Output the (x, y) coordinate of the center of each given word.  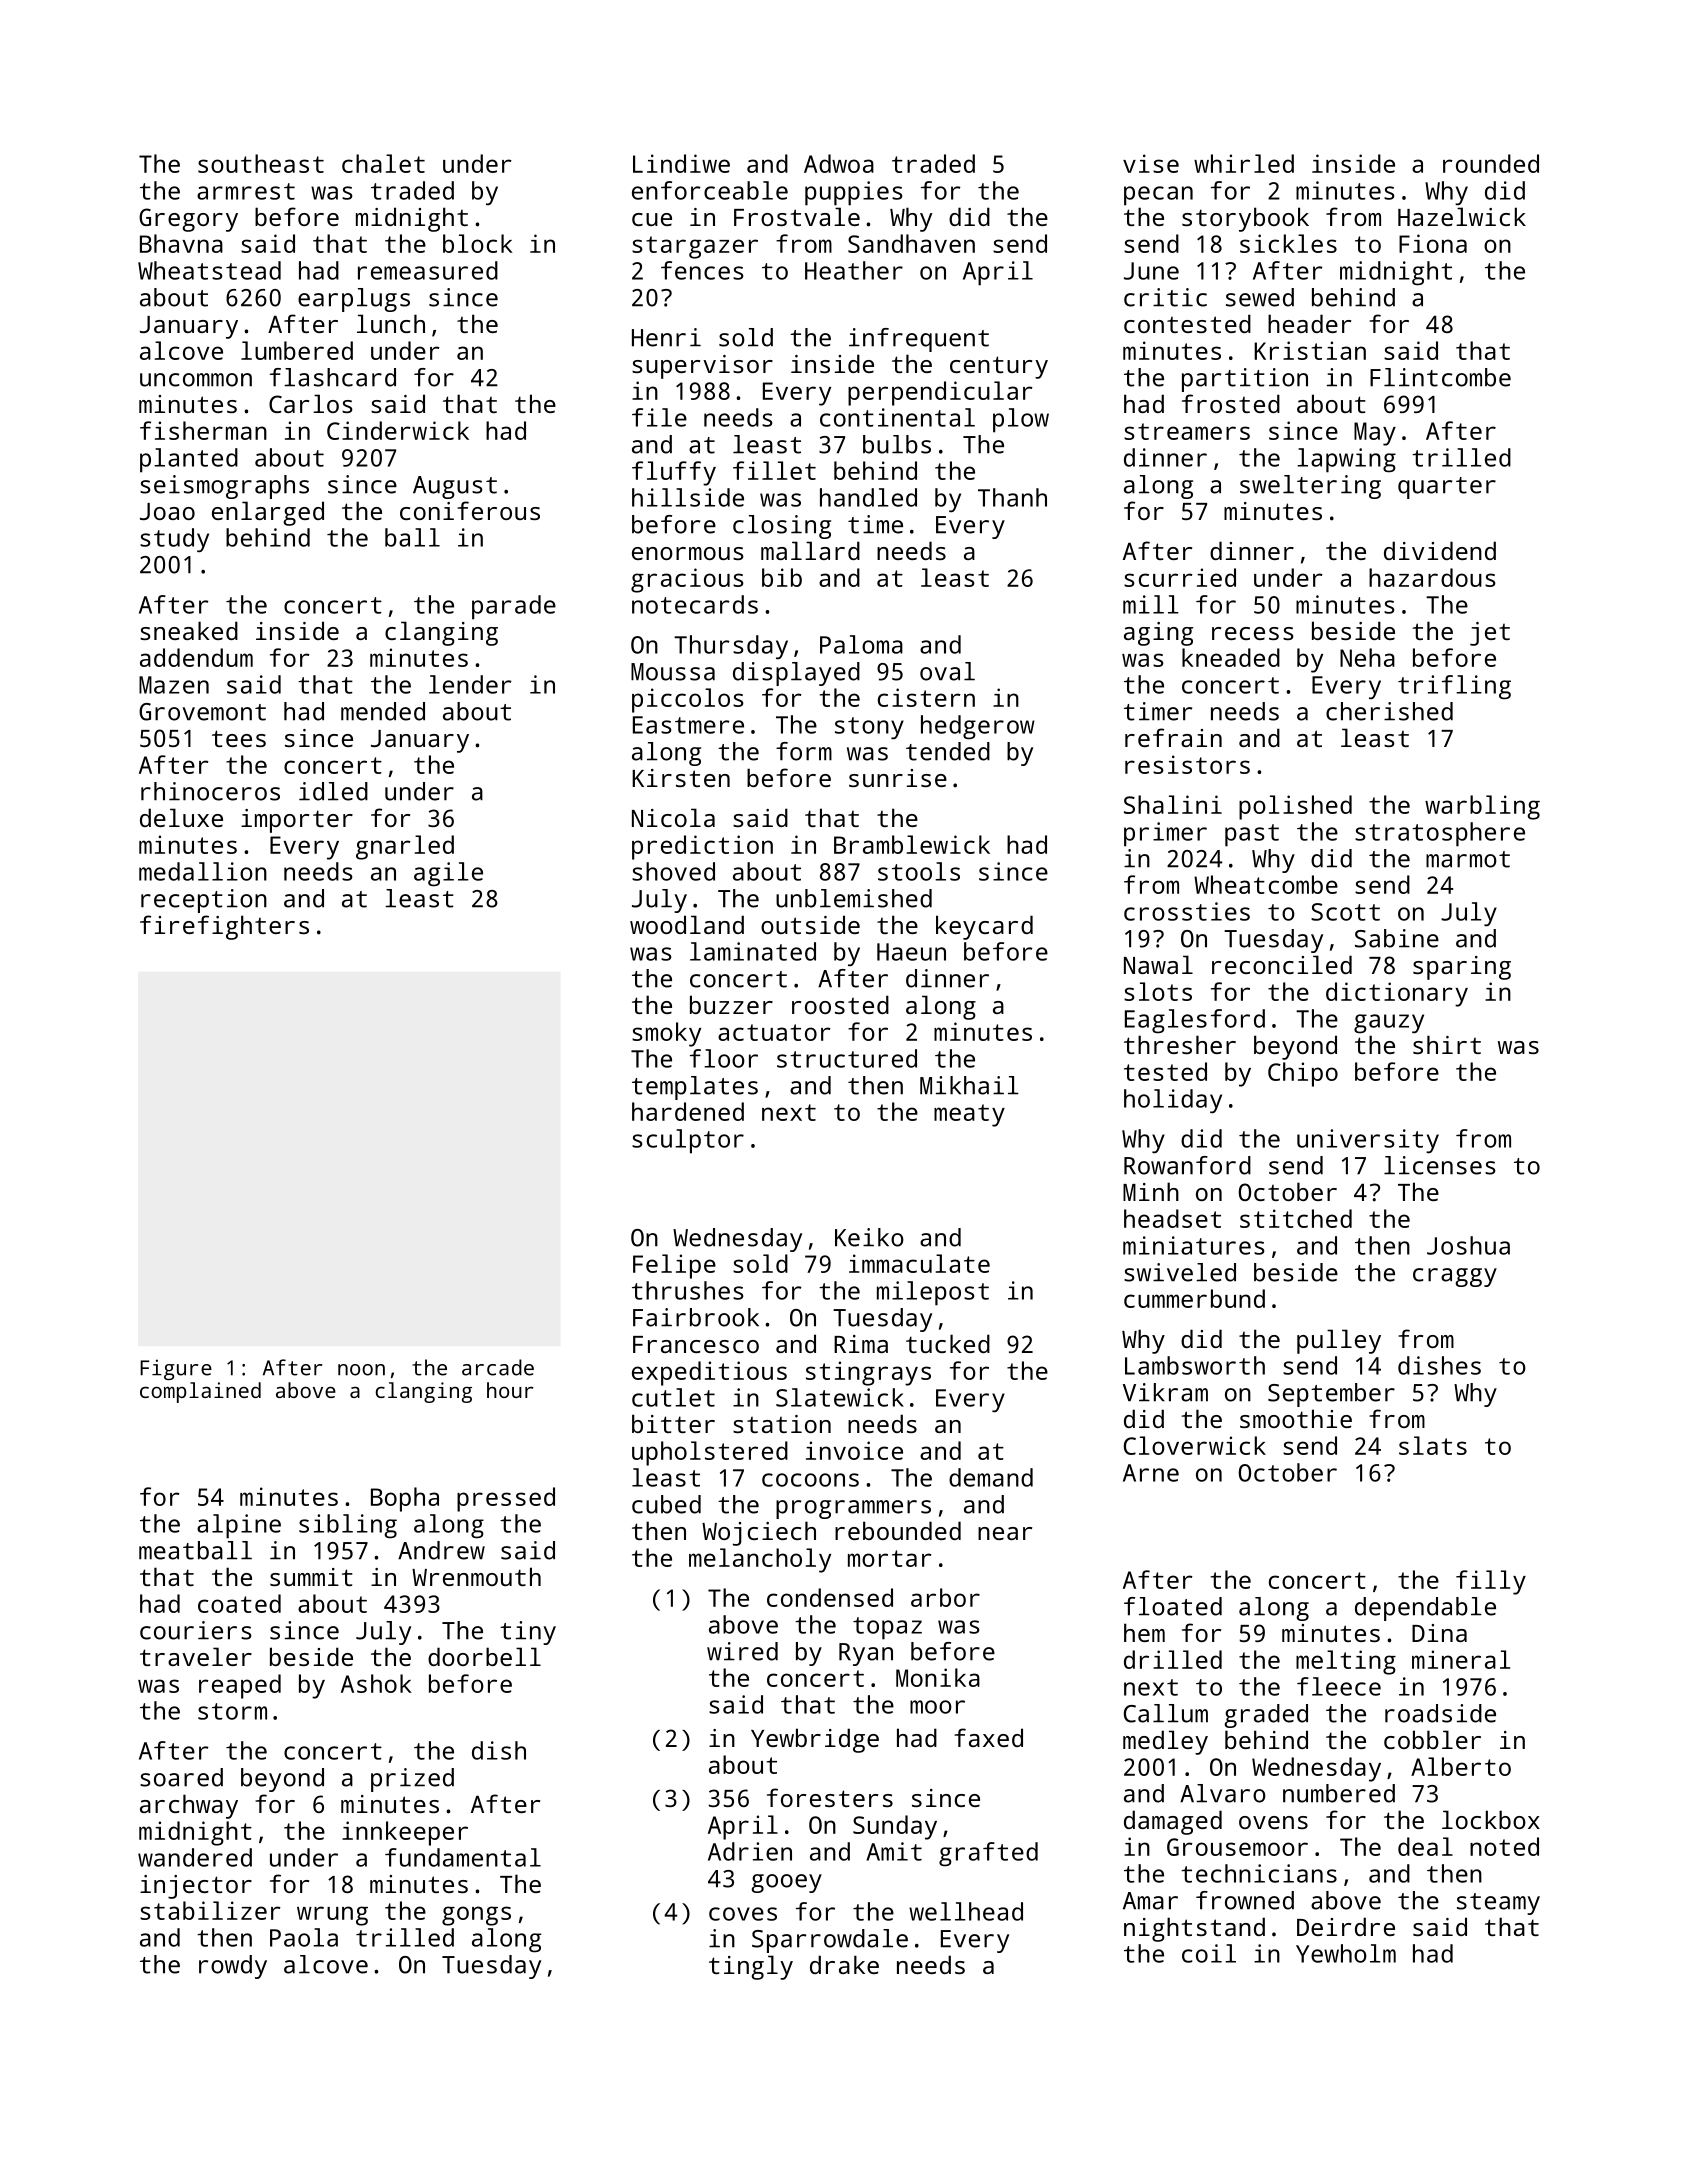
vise (1151, 163)
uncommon (196, 380)
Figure (176, 1369)
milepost (933, 1293)
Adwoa (839, 163)
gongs (476, 1916)
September (1331, 1395)
